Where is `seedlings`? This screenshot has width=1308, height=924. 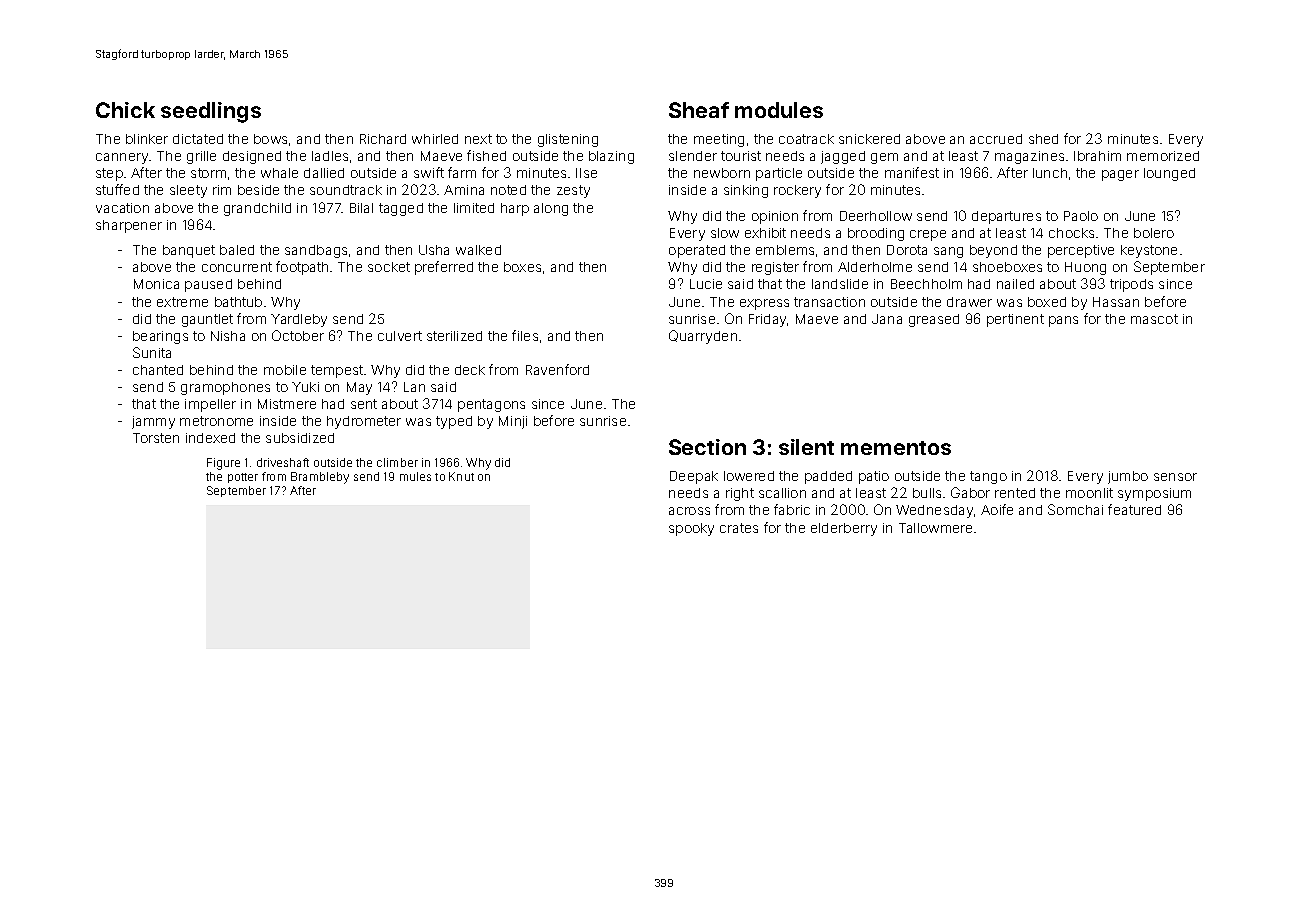 seedlings is located at coordinates (211, 112).
